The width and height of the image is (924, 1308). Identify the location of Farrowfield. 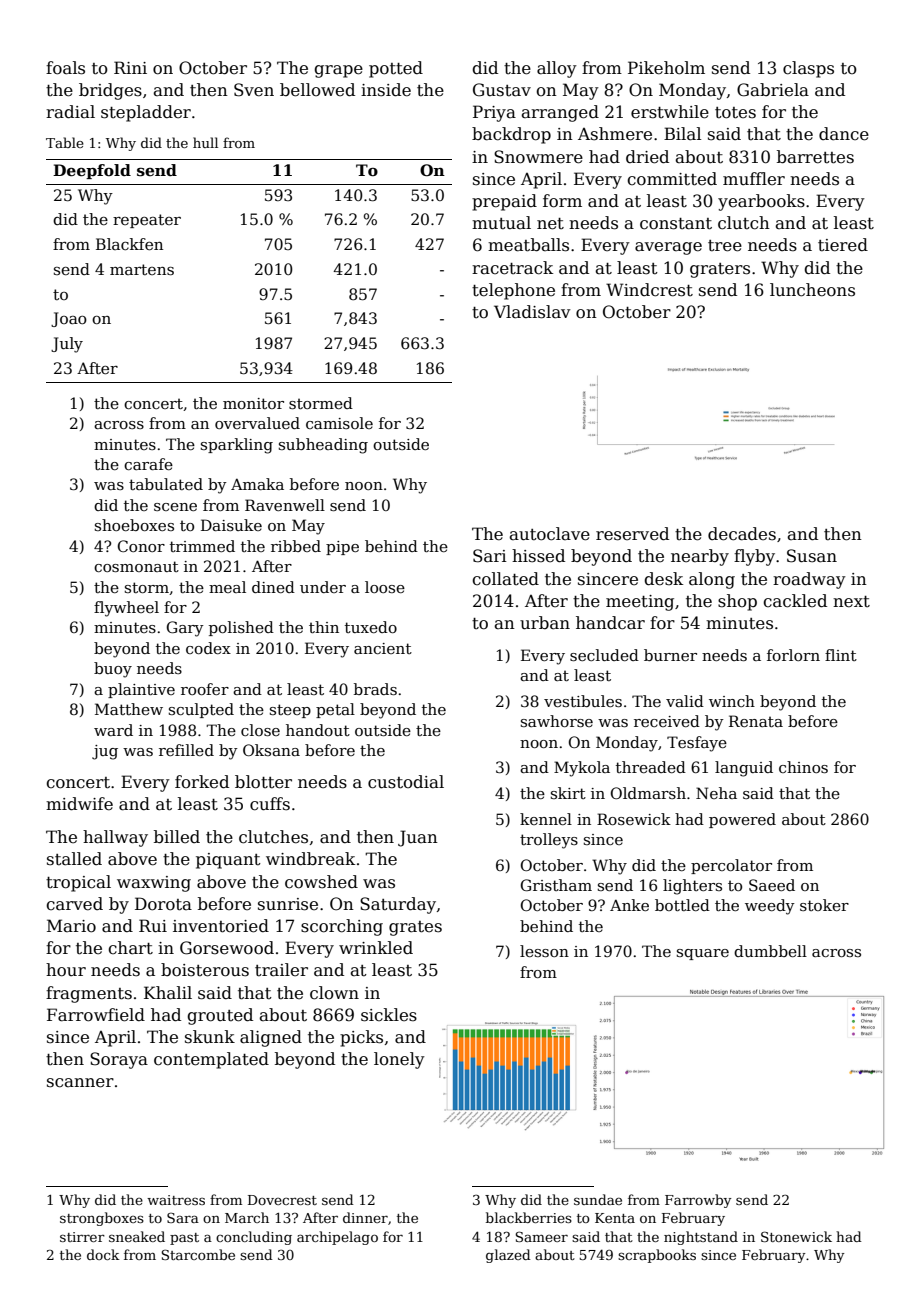
(96, 1015).
